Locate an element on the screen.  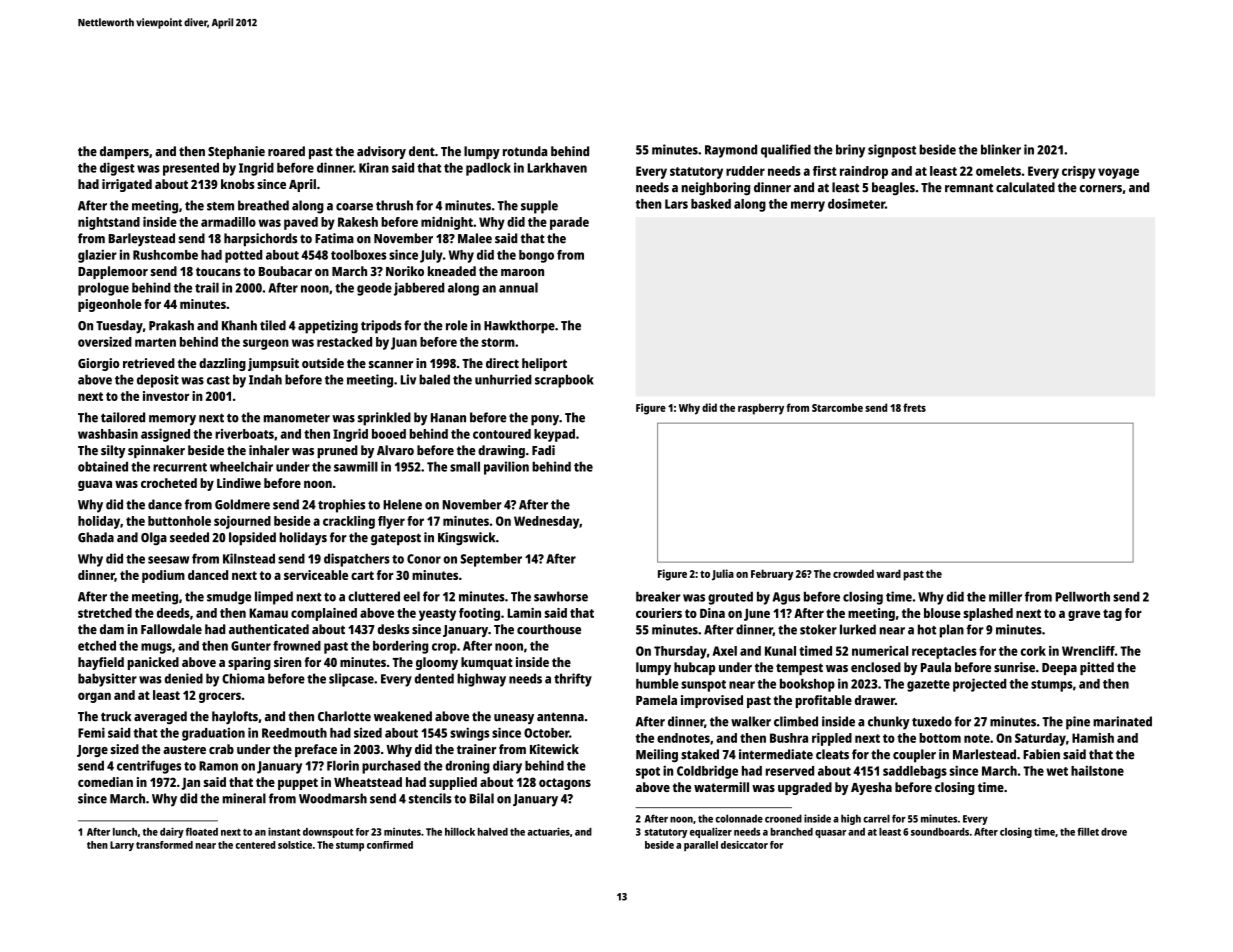
June is located at coordinates (757, 615).
